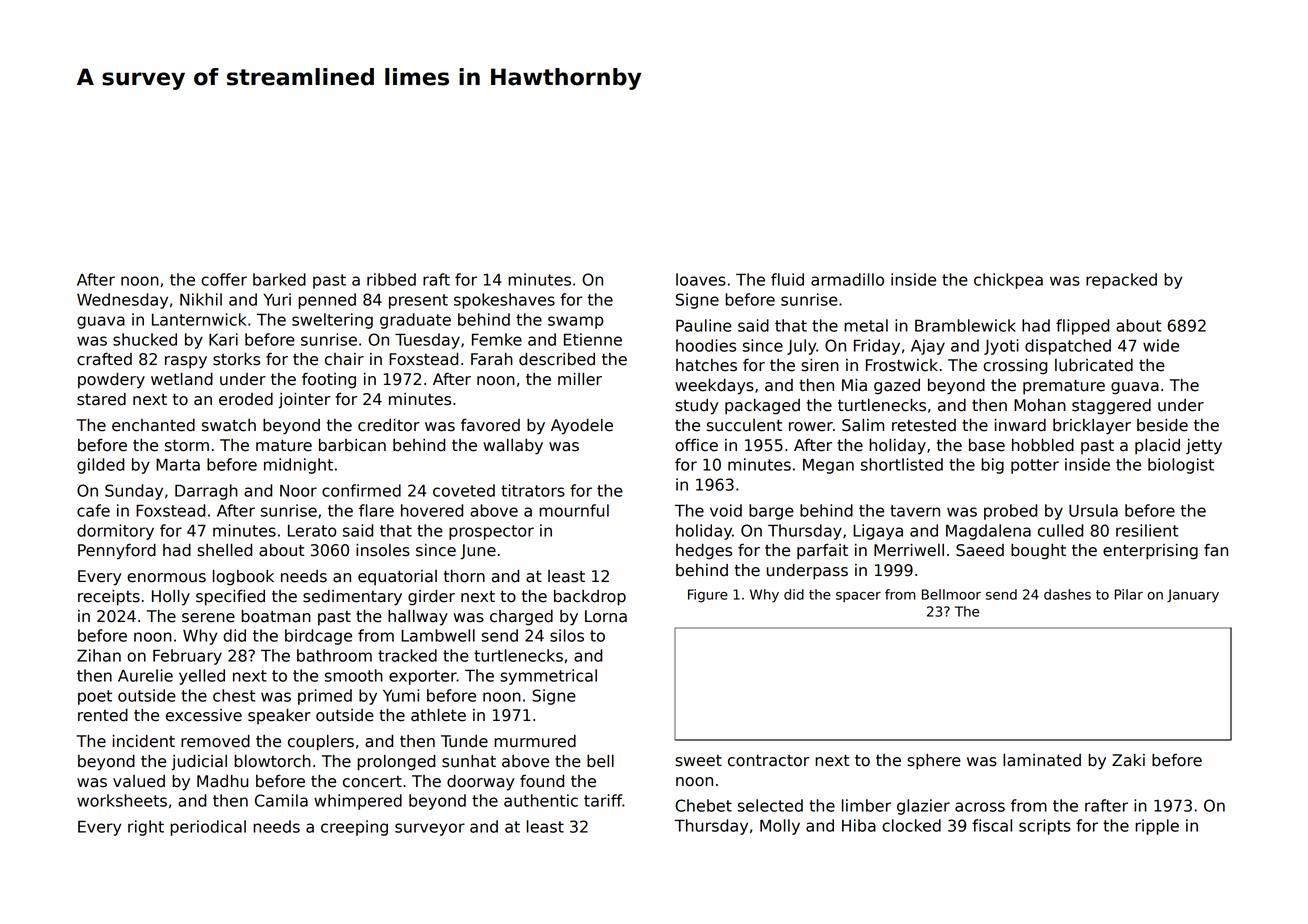 Image resolution: width=1308 pixels, height=924 pixels. What do you see at coordinates (122, 301) in the document?
I see `Wednesday` at bounding box center [122, 301].
